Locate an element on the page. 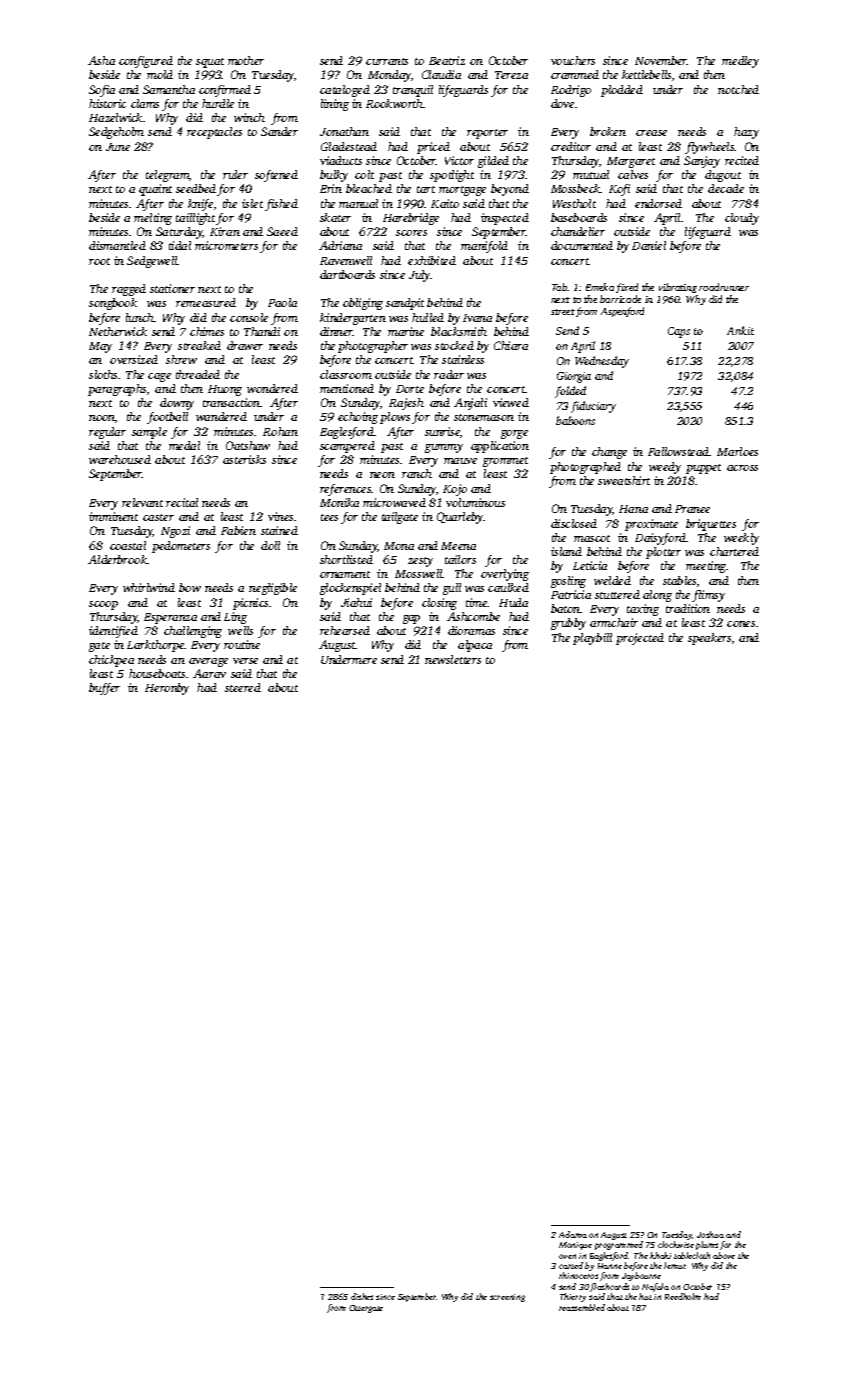 Image resolution: width=849 pixels, height=1400 pixels. reassembled is located at coordinates (582, 1307).
